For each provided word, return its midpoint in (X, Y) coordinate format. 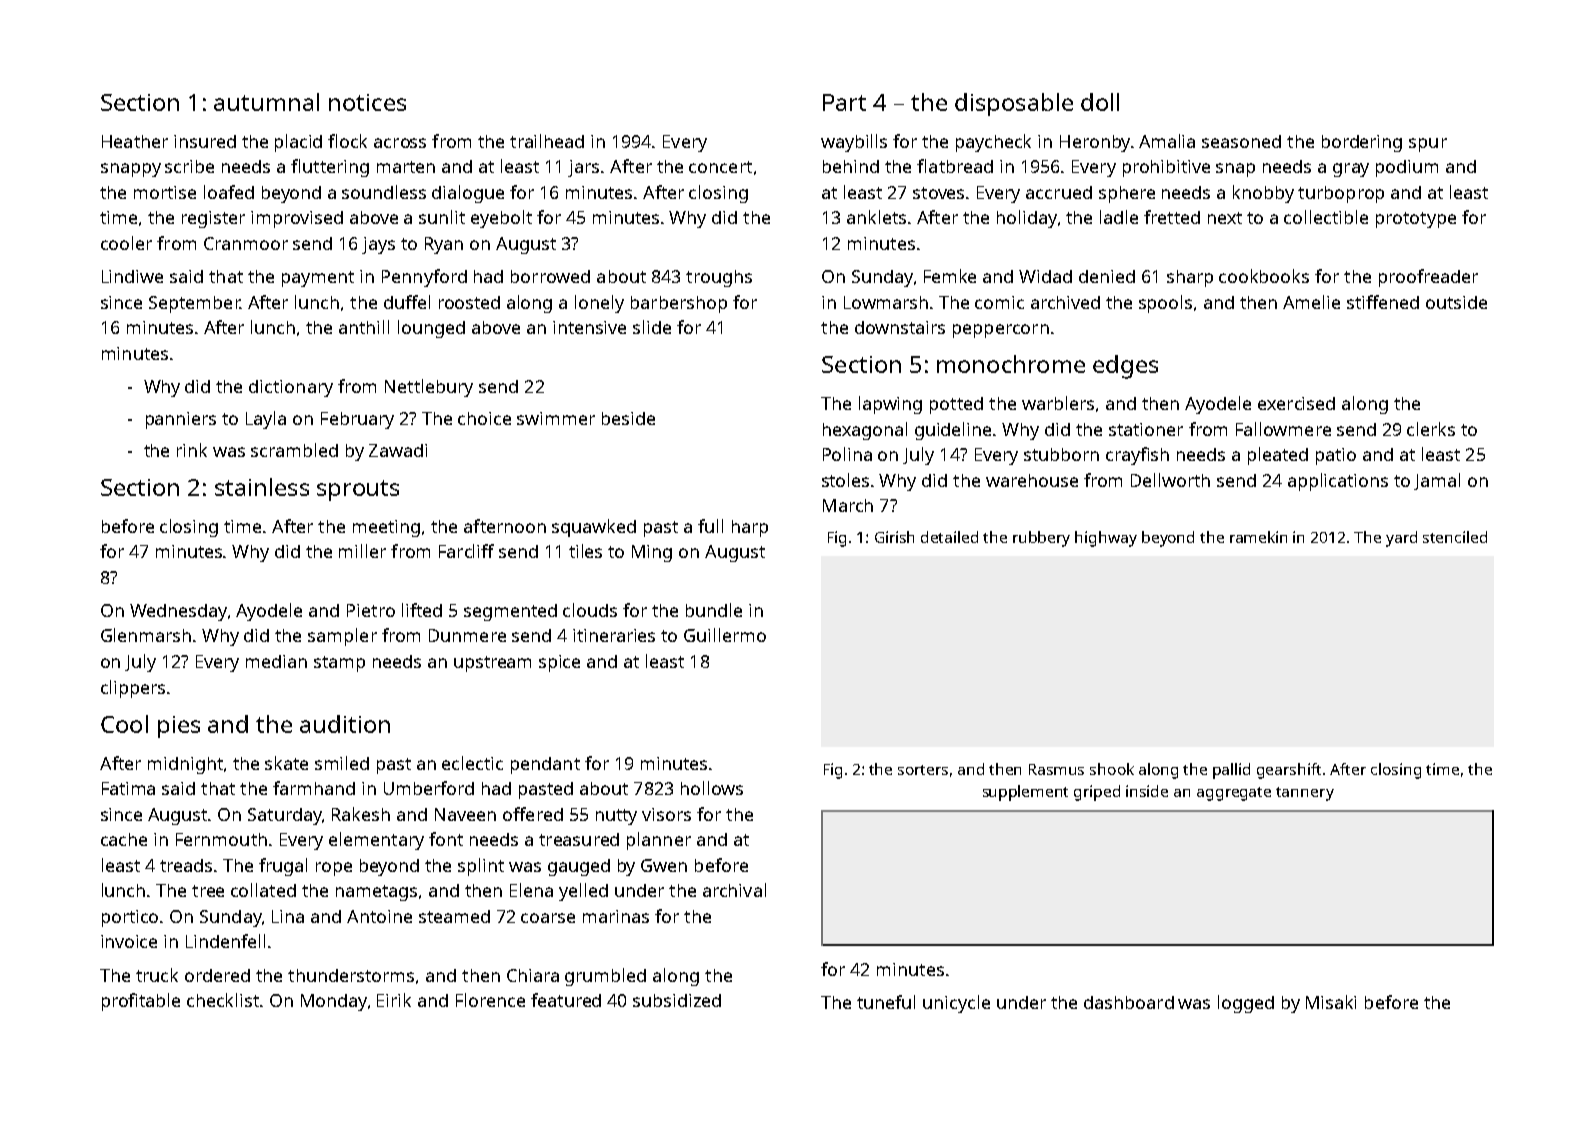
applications (1338, 482)
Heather (135, 141)
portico (130, 918)
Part (844, 102)
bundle (714, 610)
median (276, 661)
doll (1100, 102)
